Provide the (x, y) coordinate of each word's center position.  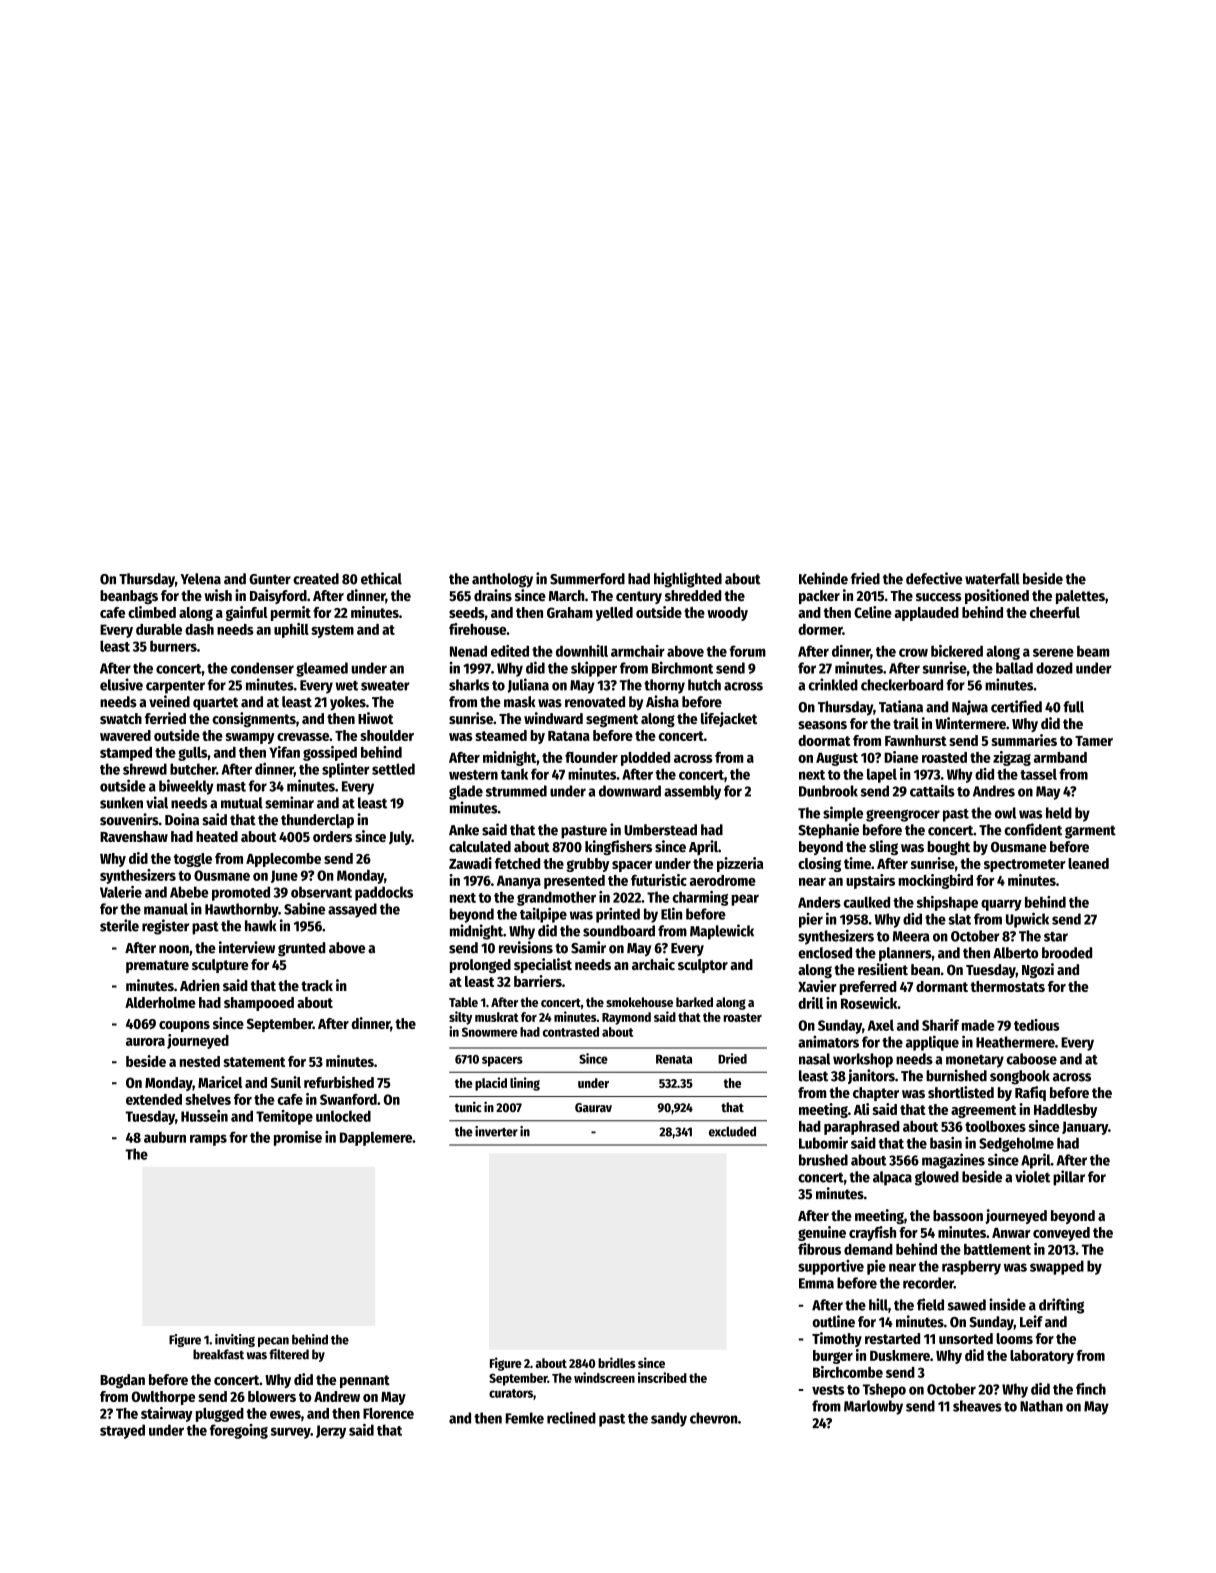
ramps (208, 1140)
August (837, 759)
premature (157, 966)
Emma (816, 1283)
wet (346, 686)
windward (553, 718)
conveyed (1061, 1234)
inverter (496, 1131)
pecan (273, 1342)
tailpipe (543, 915)
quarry (1001, 905)
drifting (1061, 1306)
